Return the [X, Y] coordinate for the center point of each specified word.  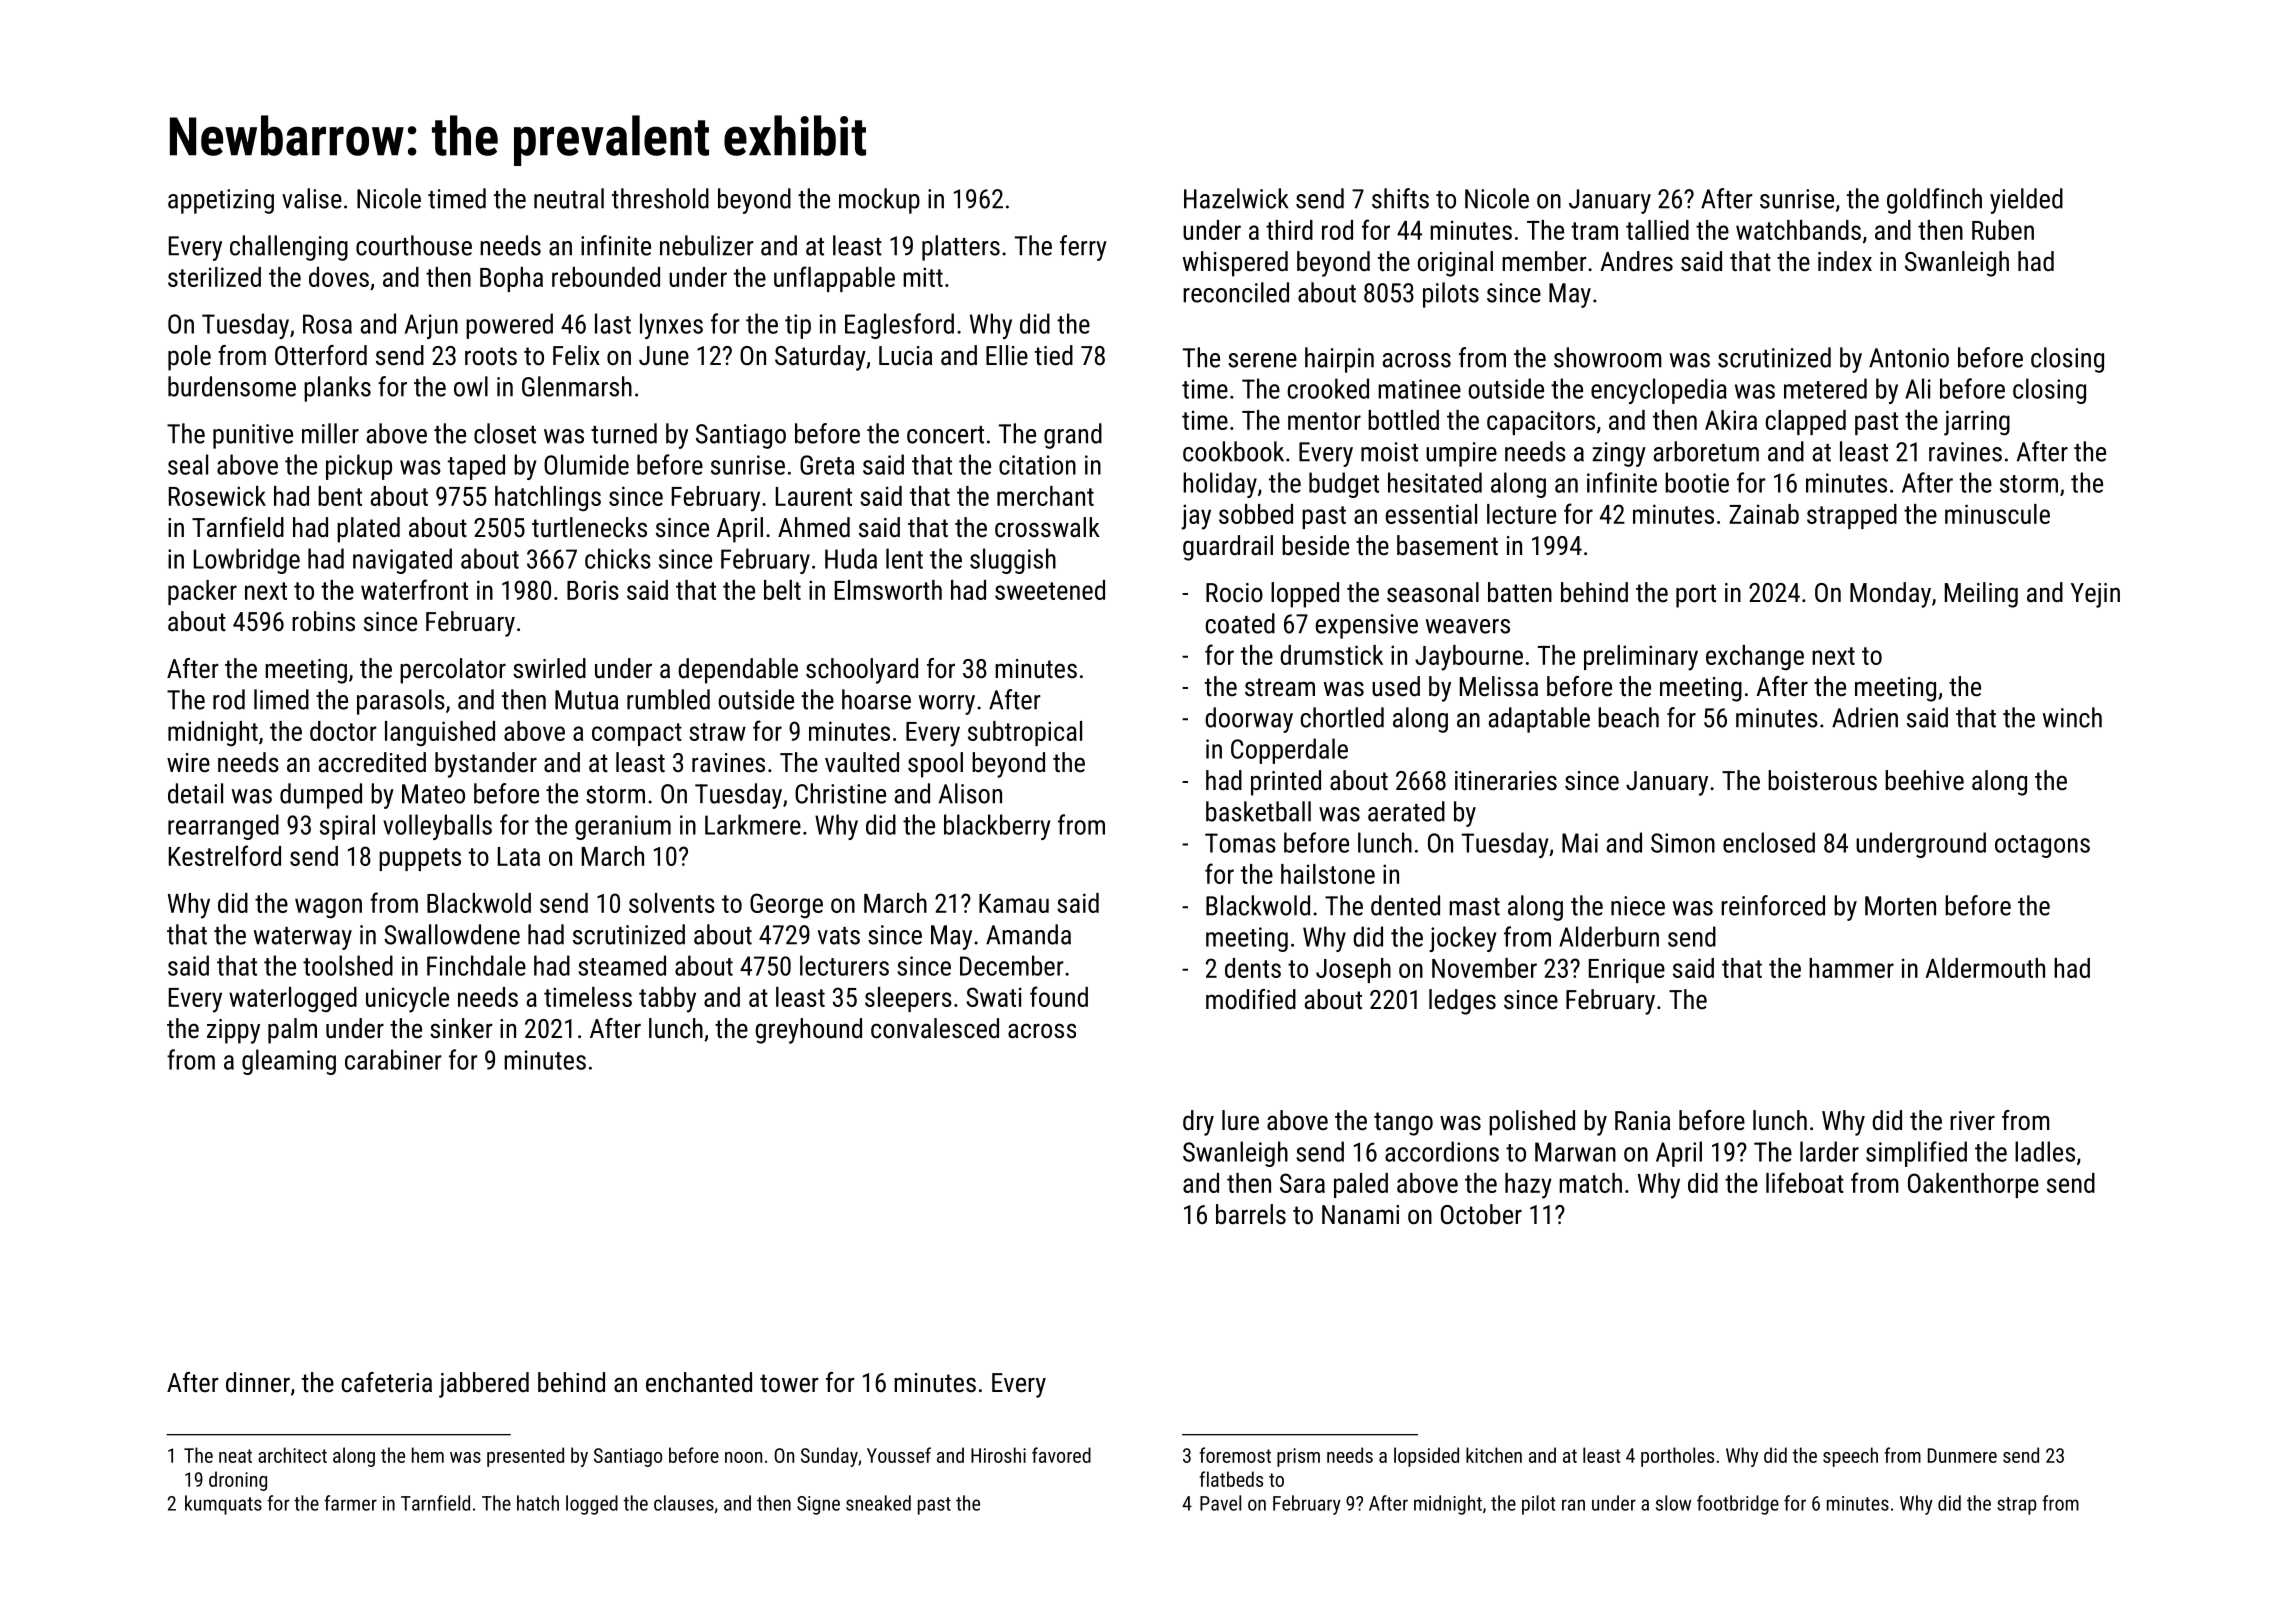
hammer [1851, 968]
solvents [672, 903]
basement [1447, 545]
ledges [1462, 1002]
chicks [618, 558]
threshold [660, 198]
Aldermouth [1985, 968]
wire [188, 763]
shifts [1400, 198]
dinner [258, 1382]
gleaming [289, 1062]
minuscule [1997, 514]
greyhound [808, 1031]
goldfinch [1934, 201]
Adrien [1865, 717]
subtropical [1025, 733]
